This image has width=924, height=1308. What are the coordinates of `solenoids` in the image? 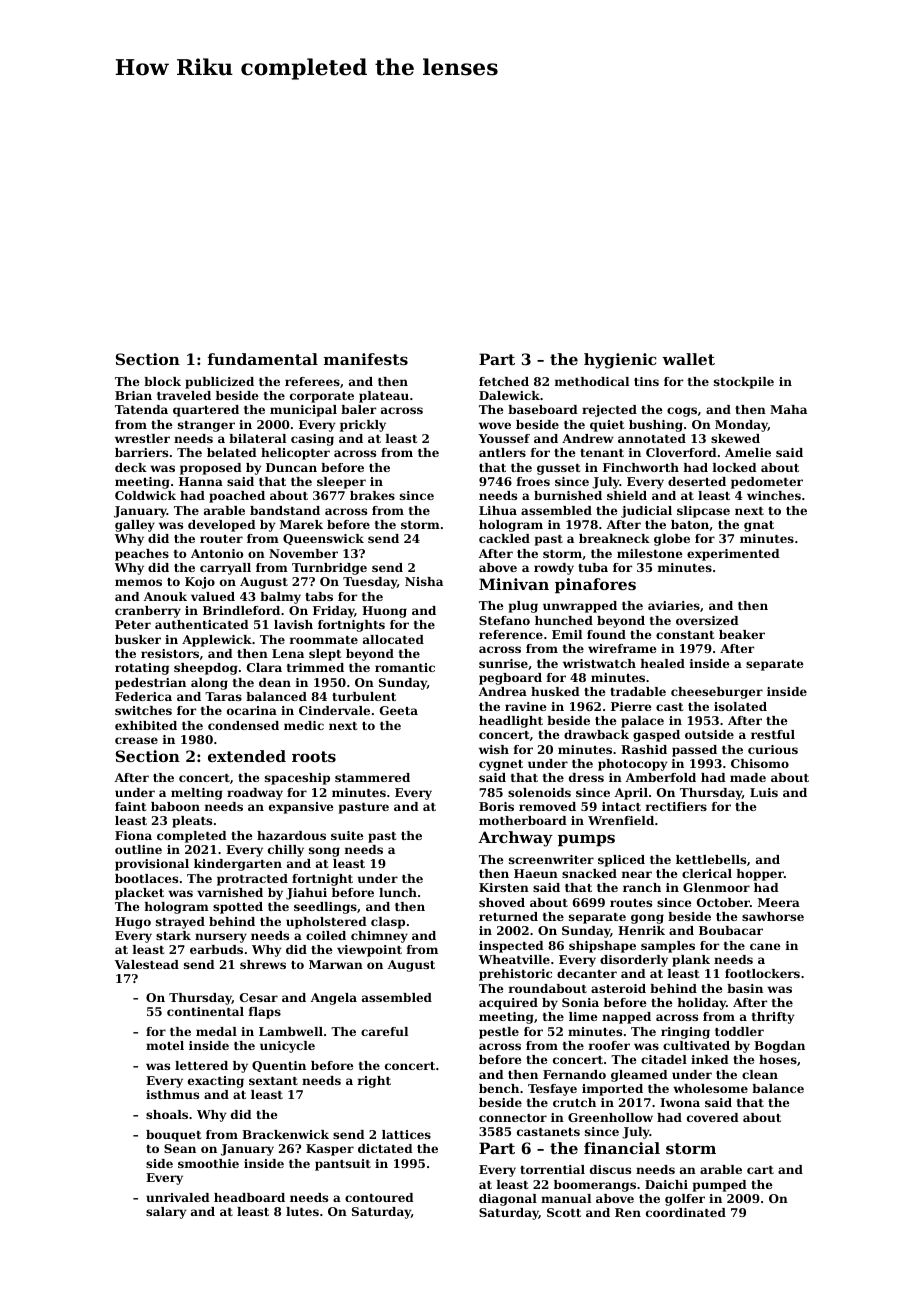 It's located at (539, 792).
